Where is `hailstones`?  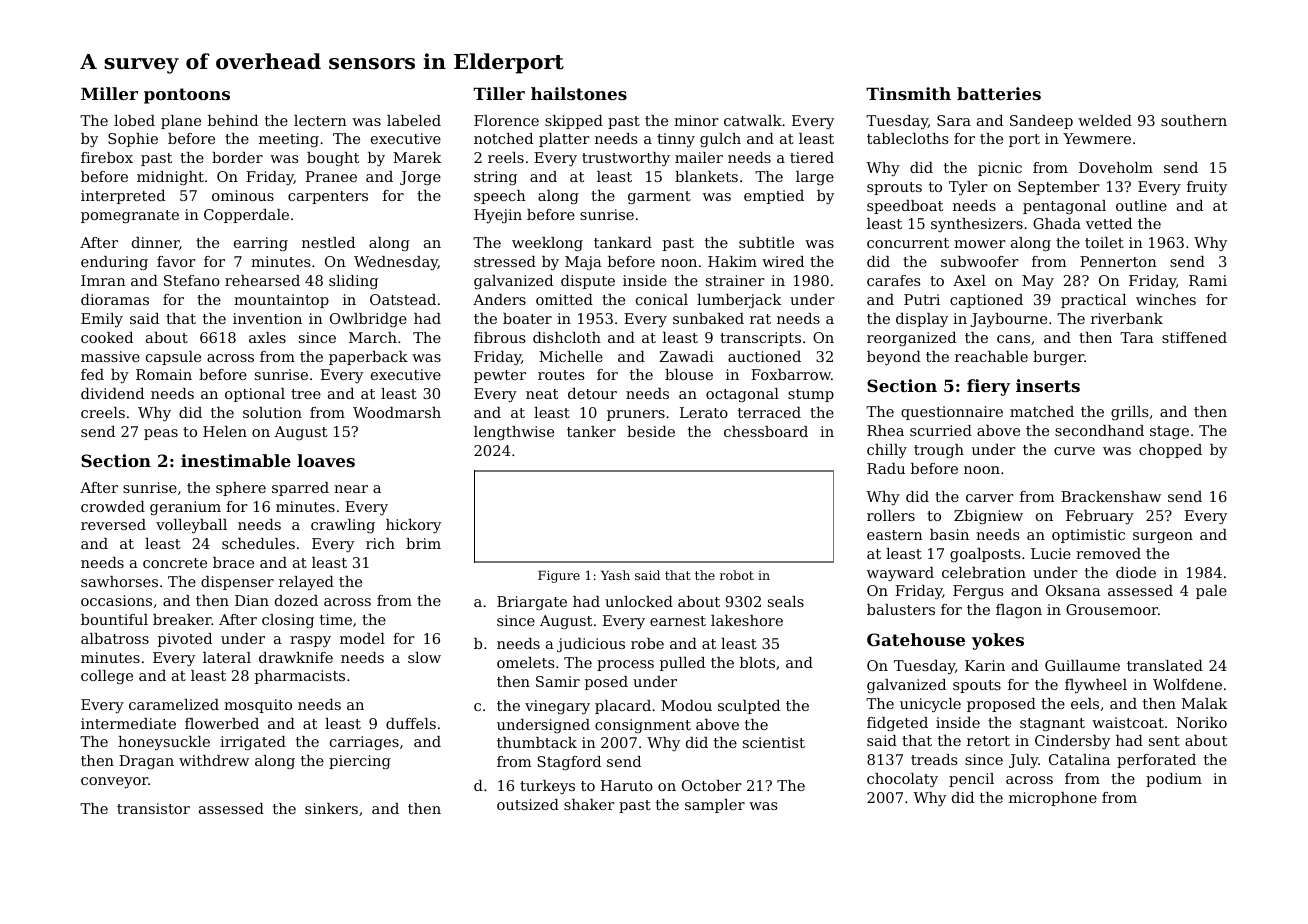
hailstones is located at coordinates (579, 93).
